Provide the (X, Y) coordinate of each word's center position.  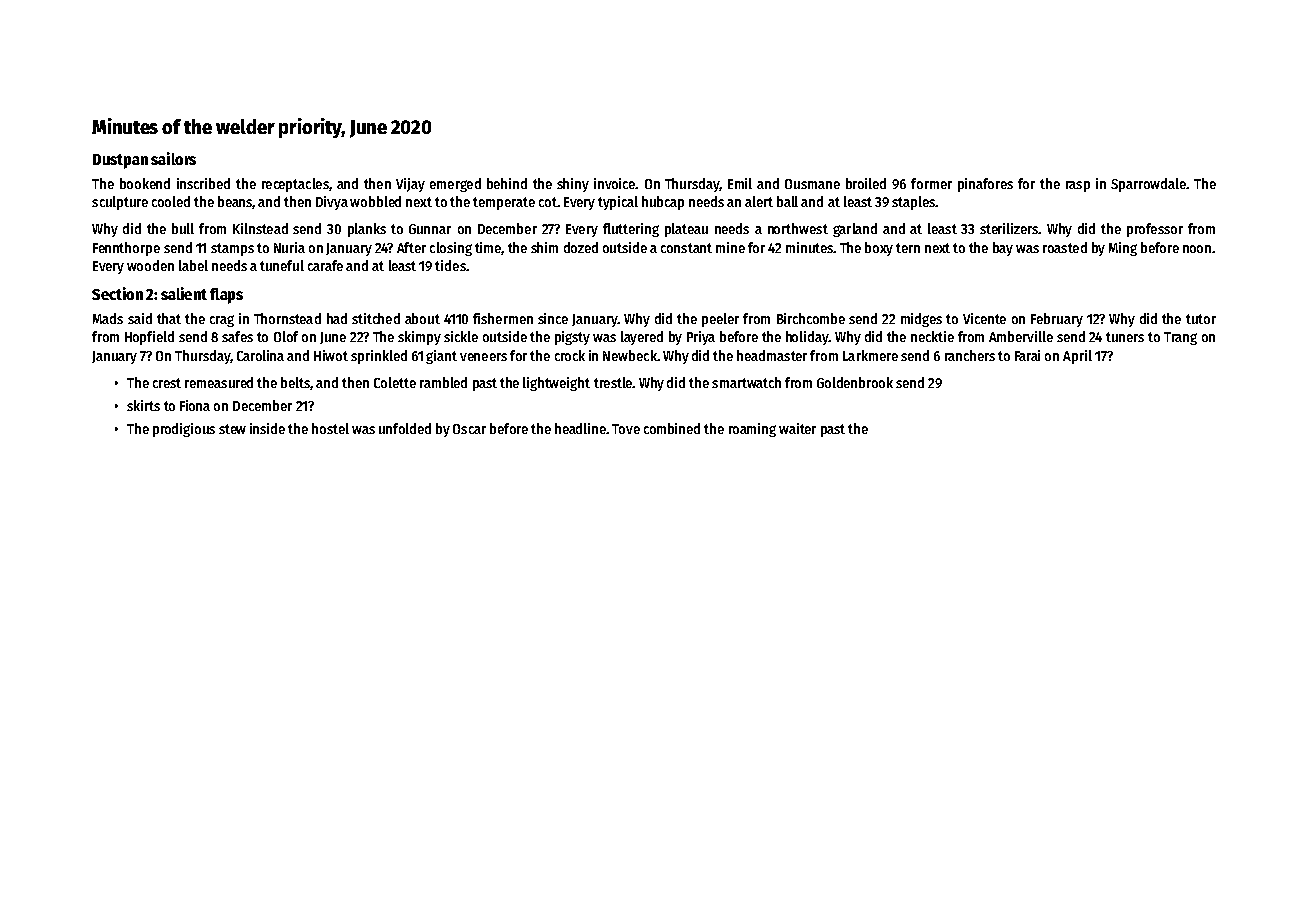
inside (267, 428)
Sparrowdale (1148, 185)
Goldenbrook (855, 382)
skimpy (419, 338)
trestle (613, 382)
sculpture (120, 203)
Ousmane (812, 184)
